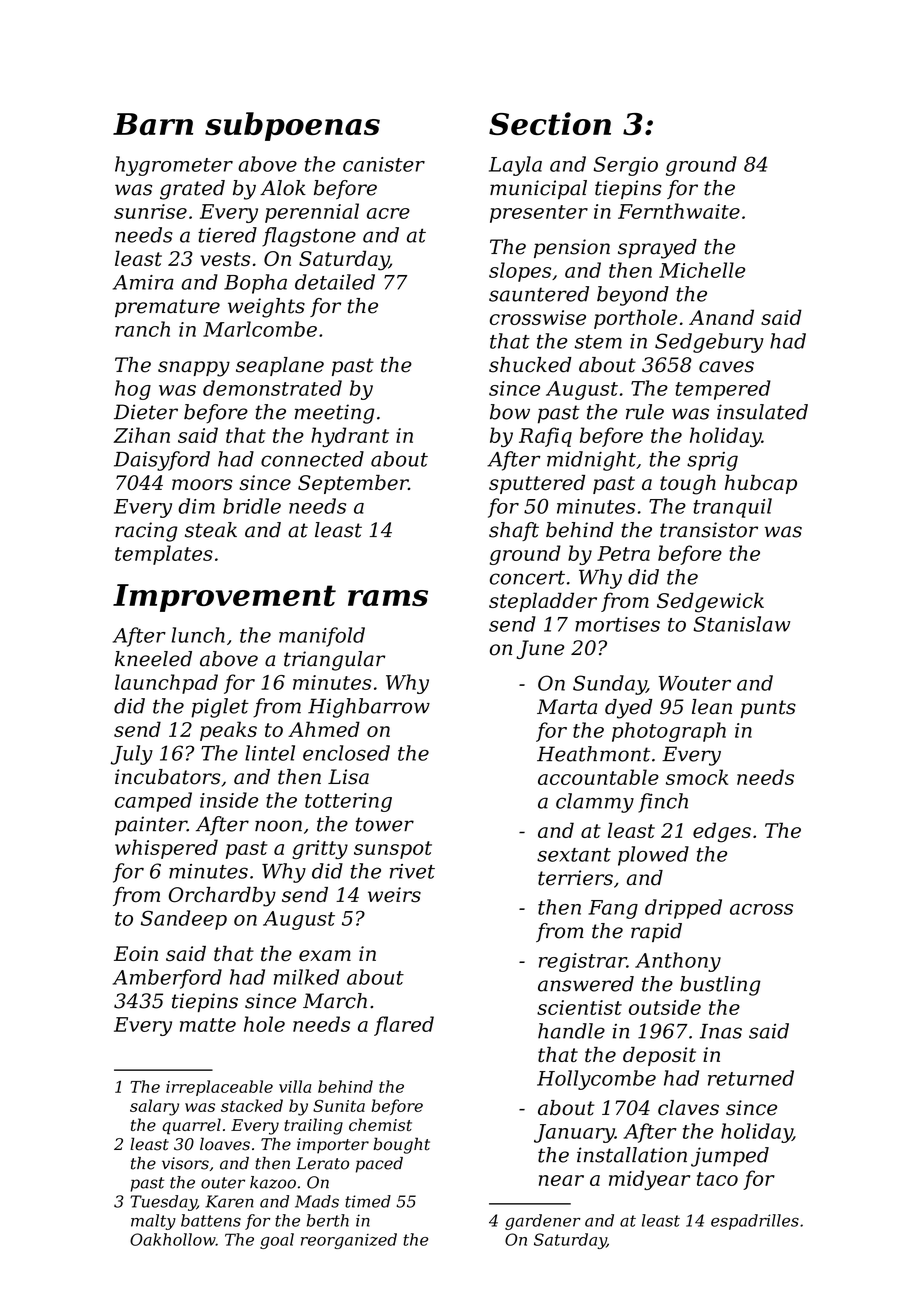 This image has height=1311, width=924. Describe the element at coordinates (384, 164) in the image. I see `canister` at that location.
